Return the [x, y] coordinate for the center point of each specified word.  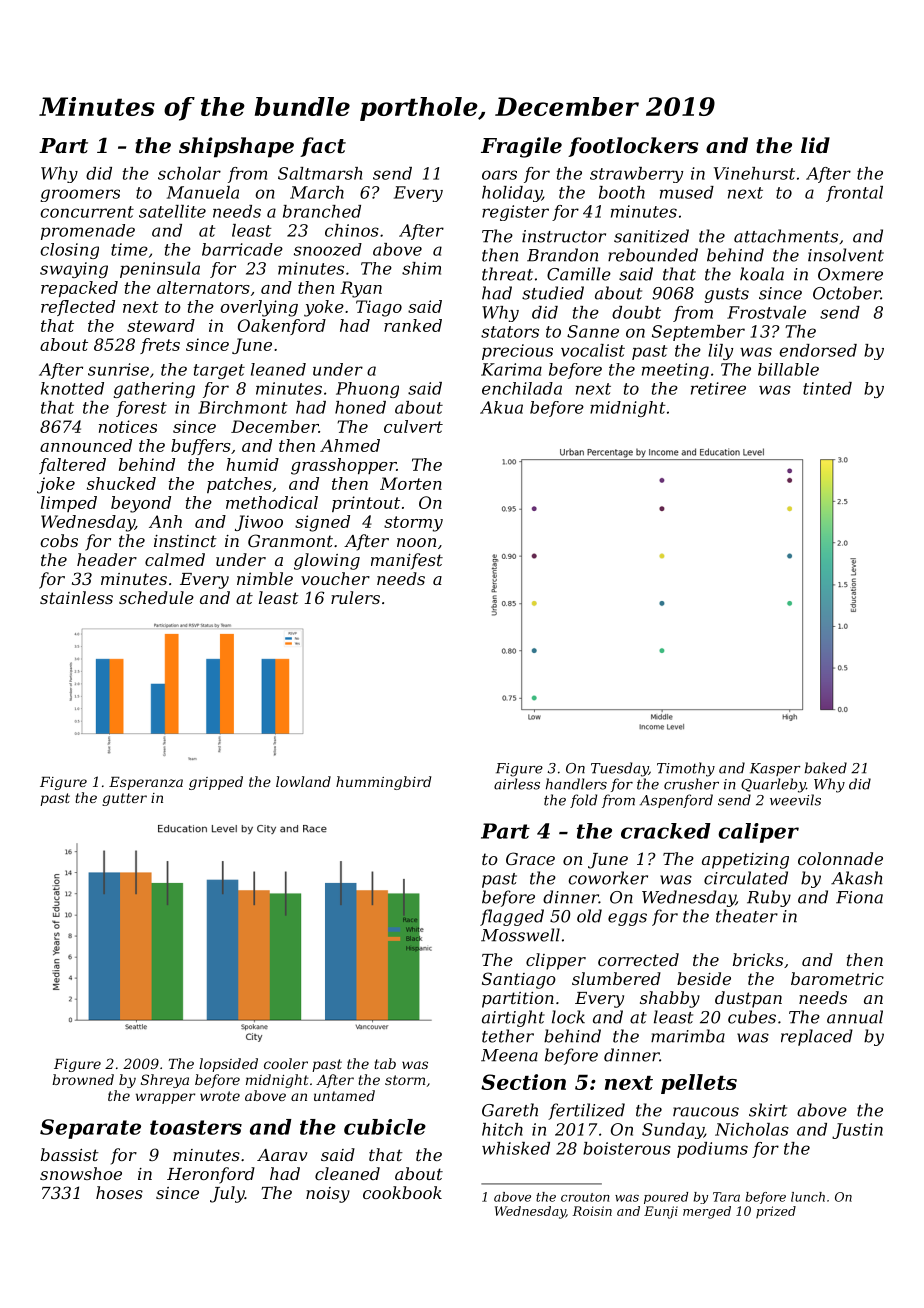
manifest [407, 561]
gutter [124, 799]
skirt [768, 1110]
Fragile [521, 147]
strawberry [636, 175]
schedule [156, 597]
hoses [119, 1192]
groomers [80, 195]
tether [508, 1036]
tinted [827, 388]
